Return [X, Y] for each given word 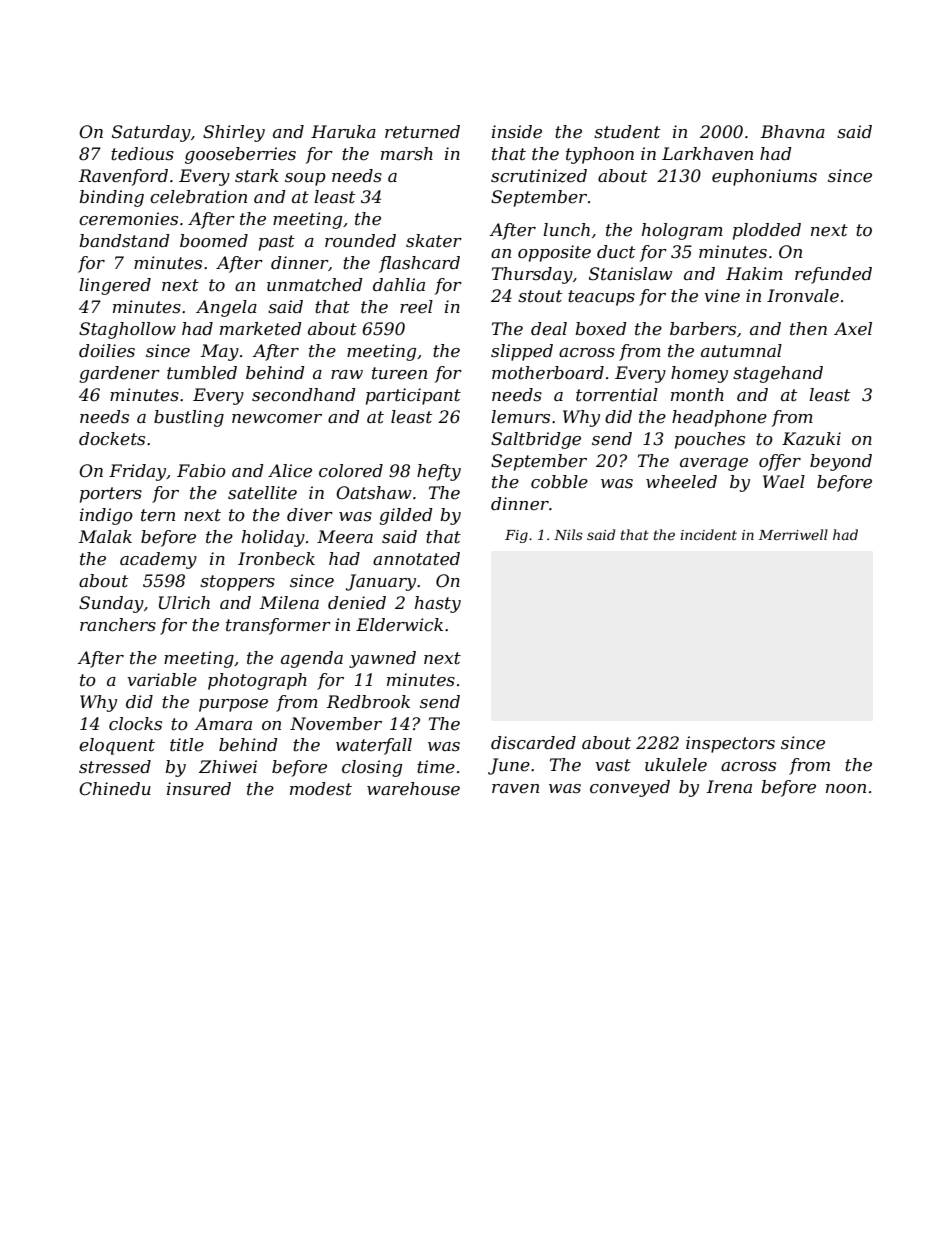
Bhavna [793, 131]
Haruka [343, 131]
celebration [198, 197]
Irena [729, 787]
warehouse [413, 789]
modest [321, 789]
